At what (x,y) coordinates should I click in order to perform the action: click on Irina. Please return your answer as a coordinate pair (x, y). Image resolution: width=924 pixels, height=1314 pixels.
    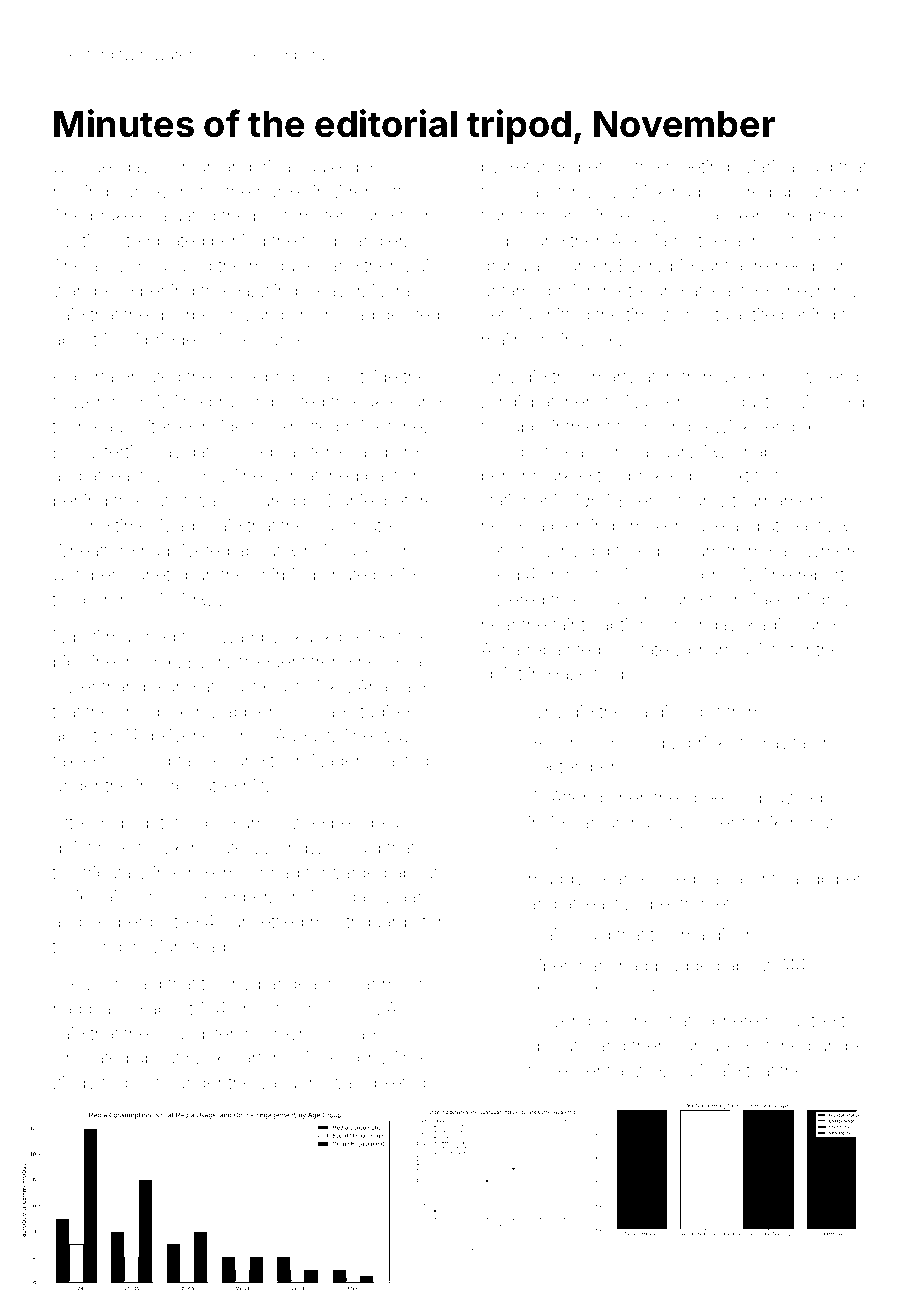
    Looking at the image, I should click on (274, 166).
